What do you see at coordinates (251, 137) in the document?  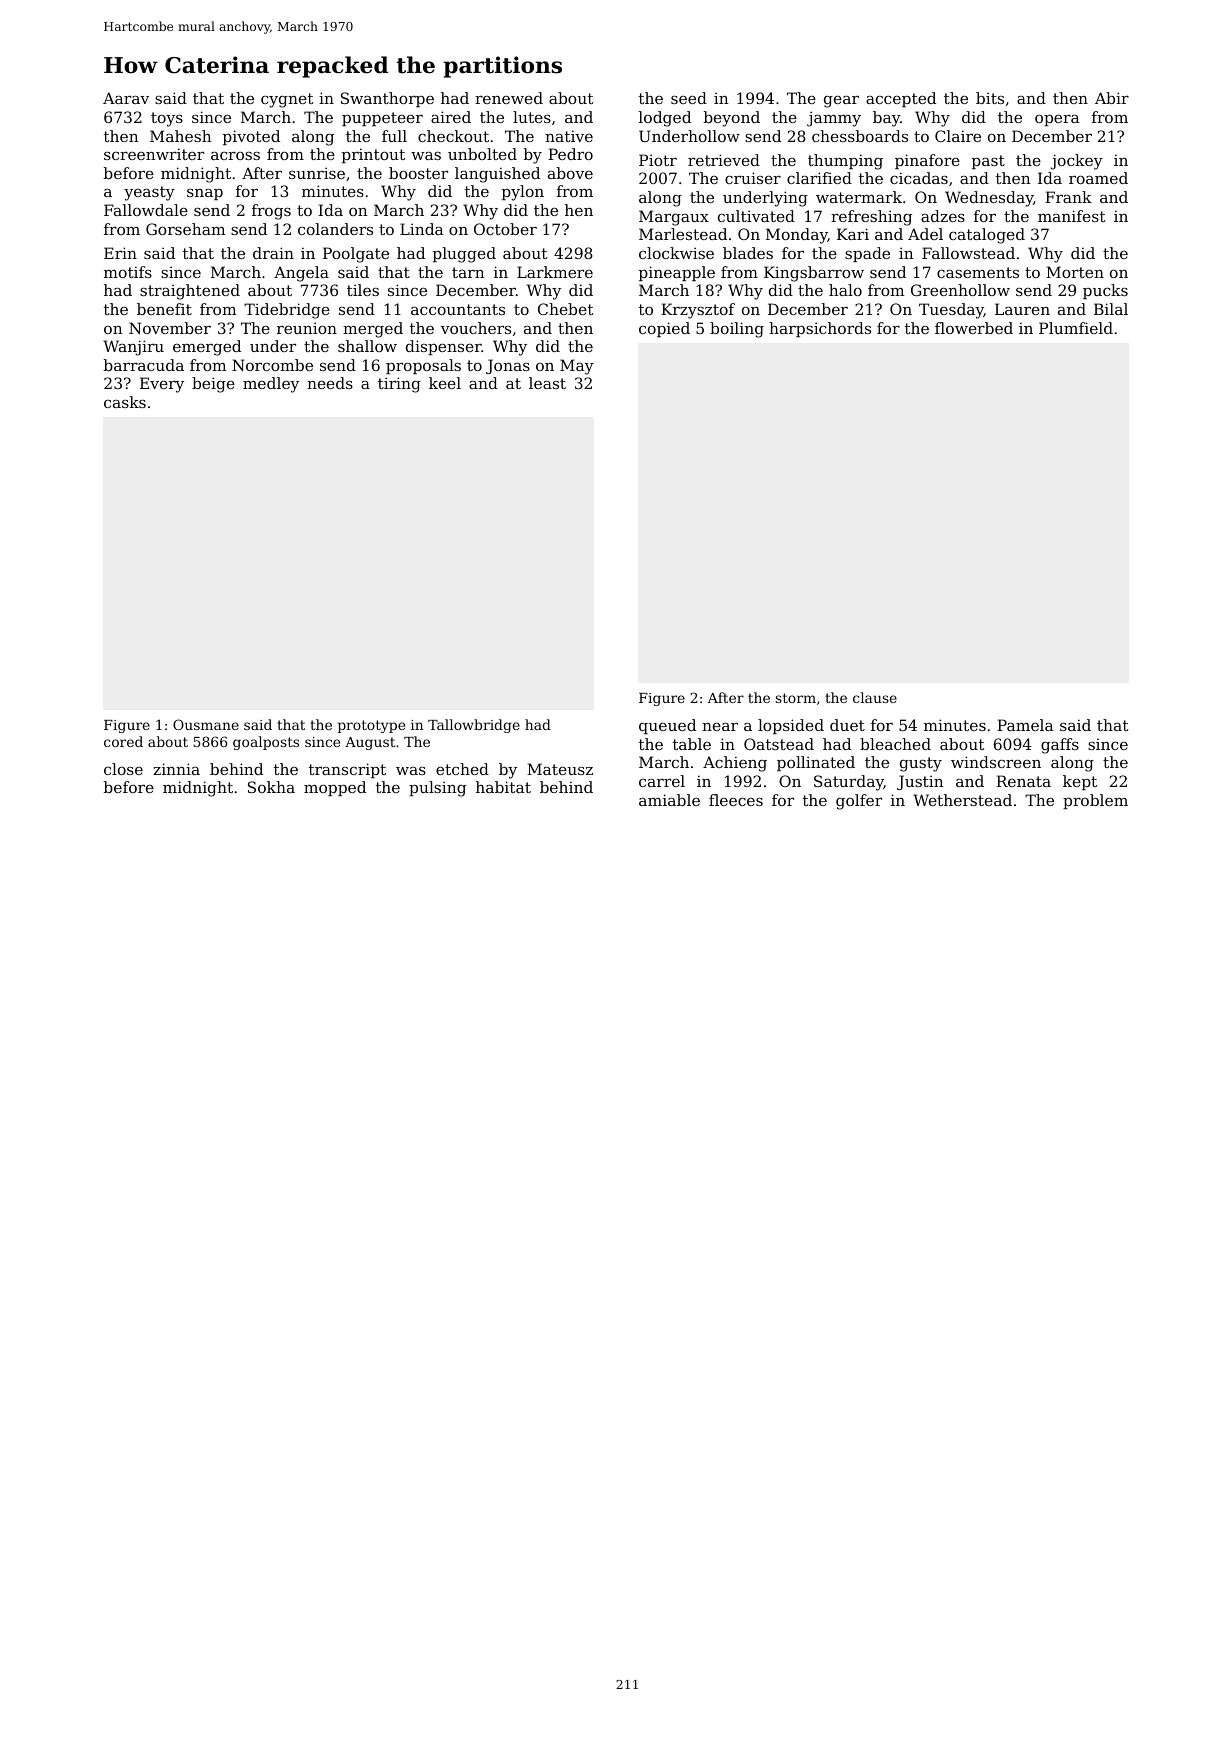 I see `pivoted` at bounding box center [251, 137].
